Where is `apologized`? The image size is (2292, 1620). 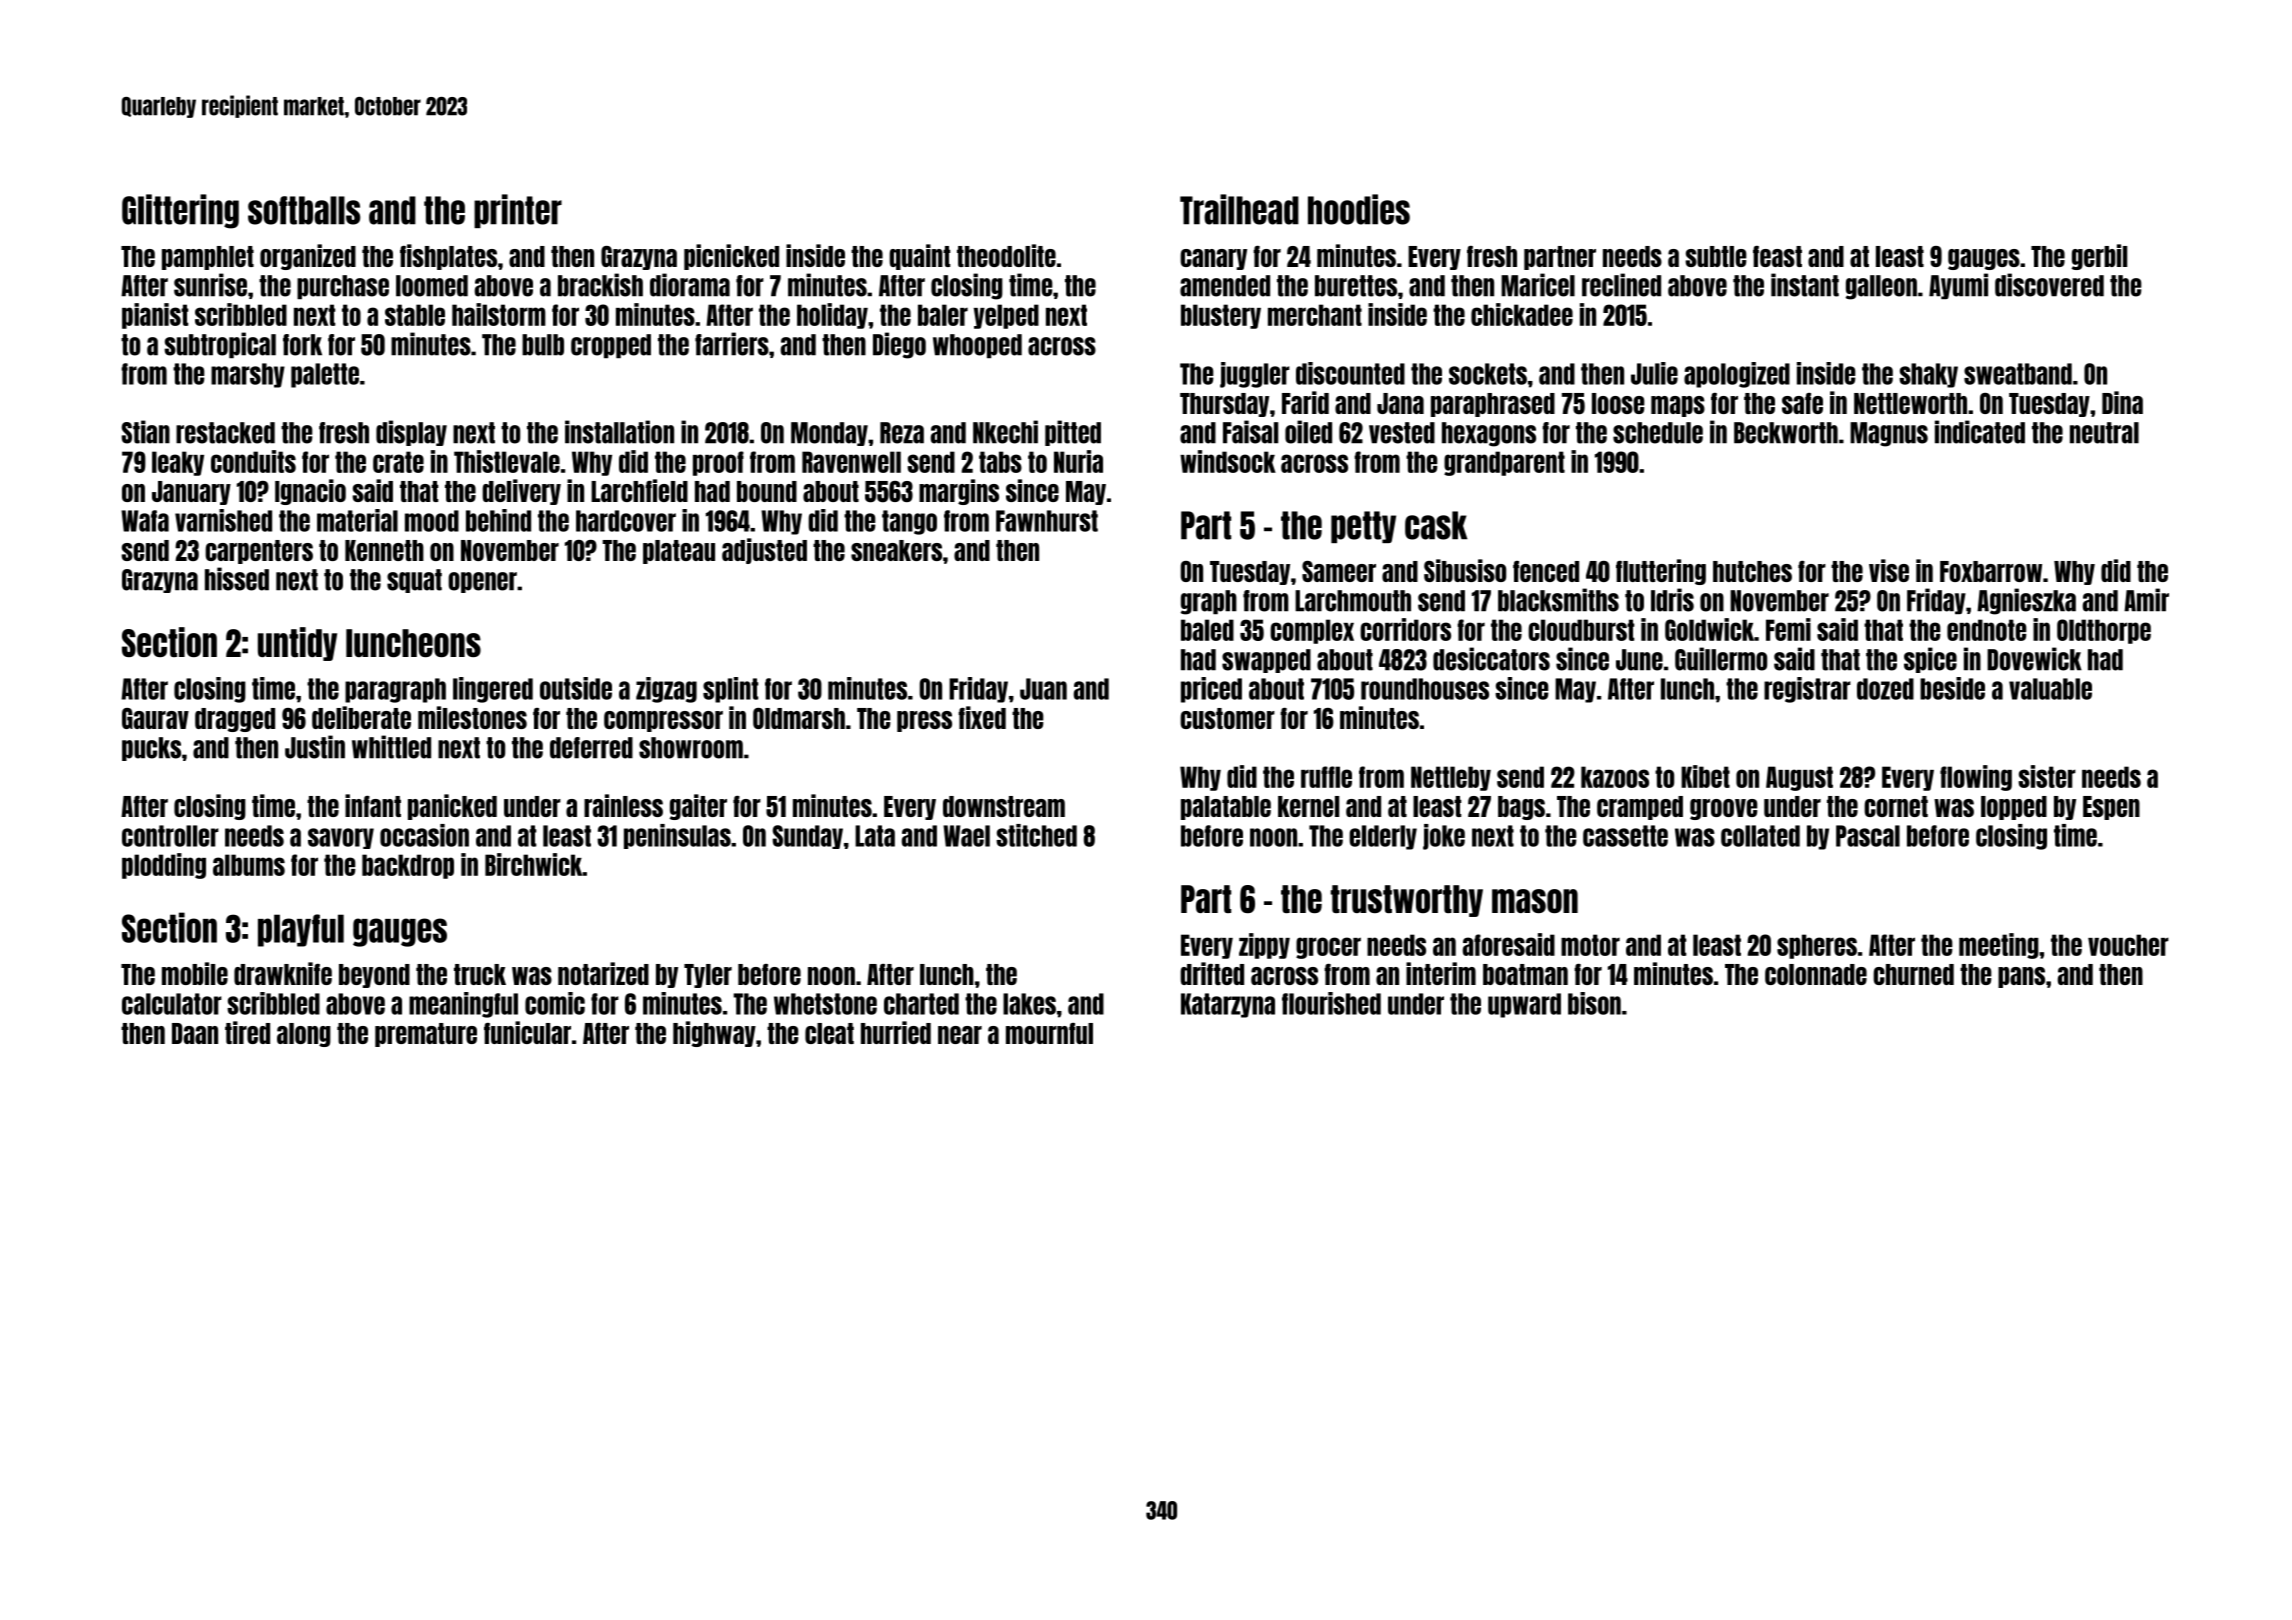 apologized is located at coordinates (1737, 375).
